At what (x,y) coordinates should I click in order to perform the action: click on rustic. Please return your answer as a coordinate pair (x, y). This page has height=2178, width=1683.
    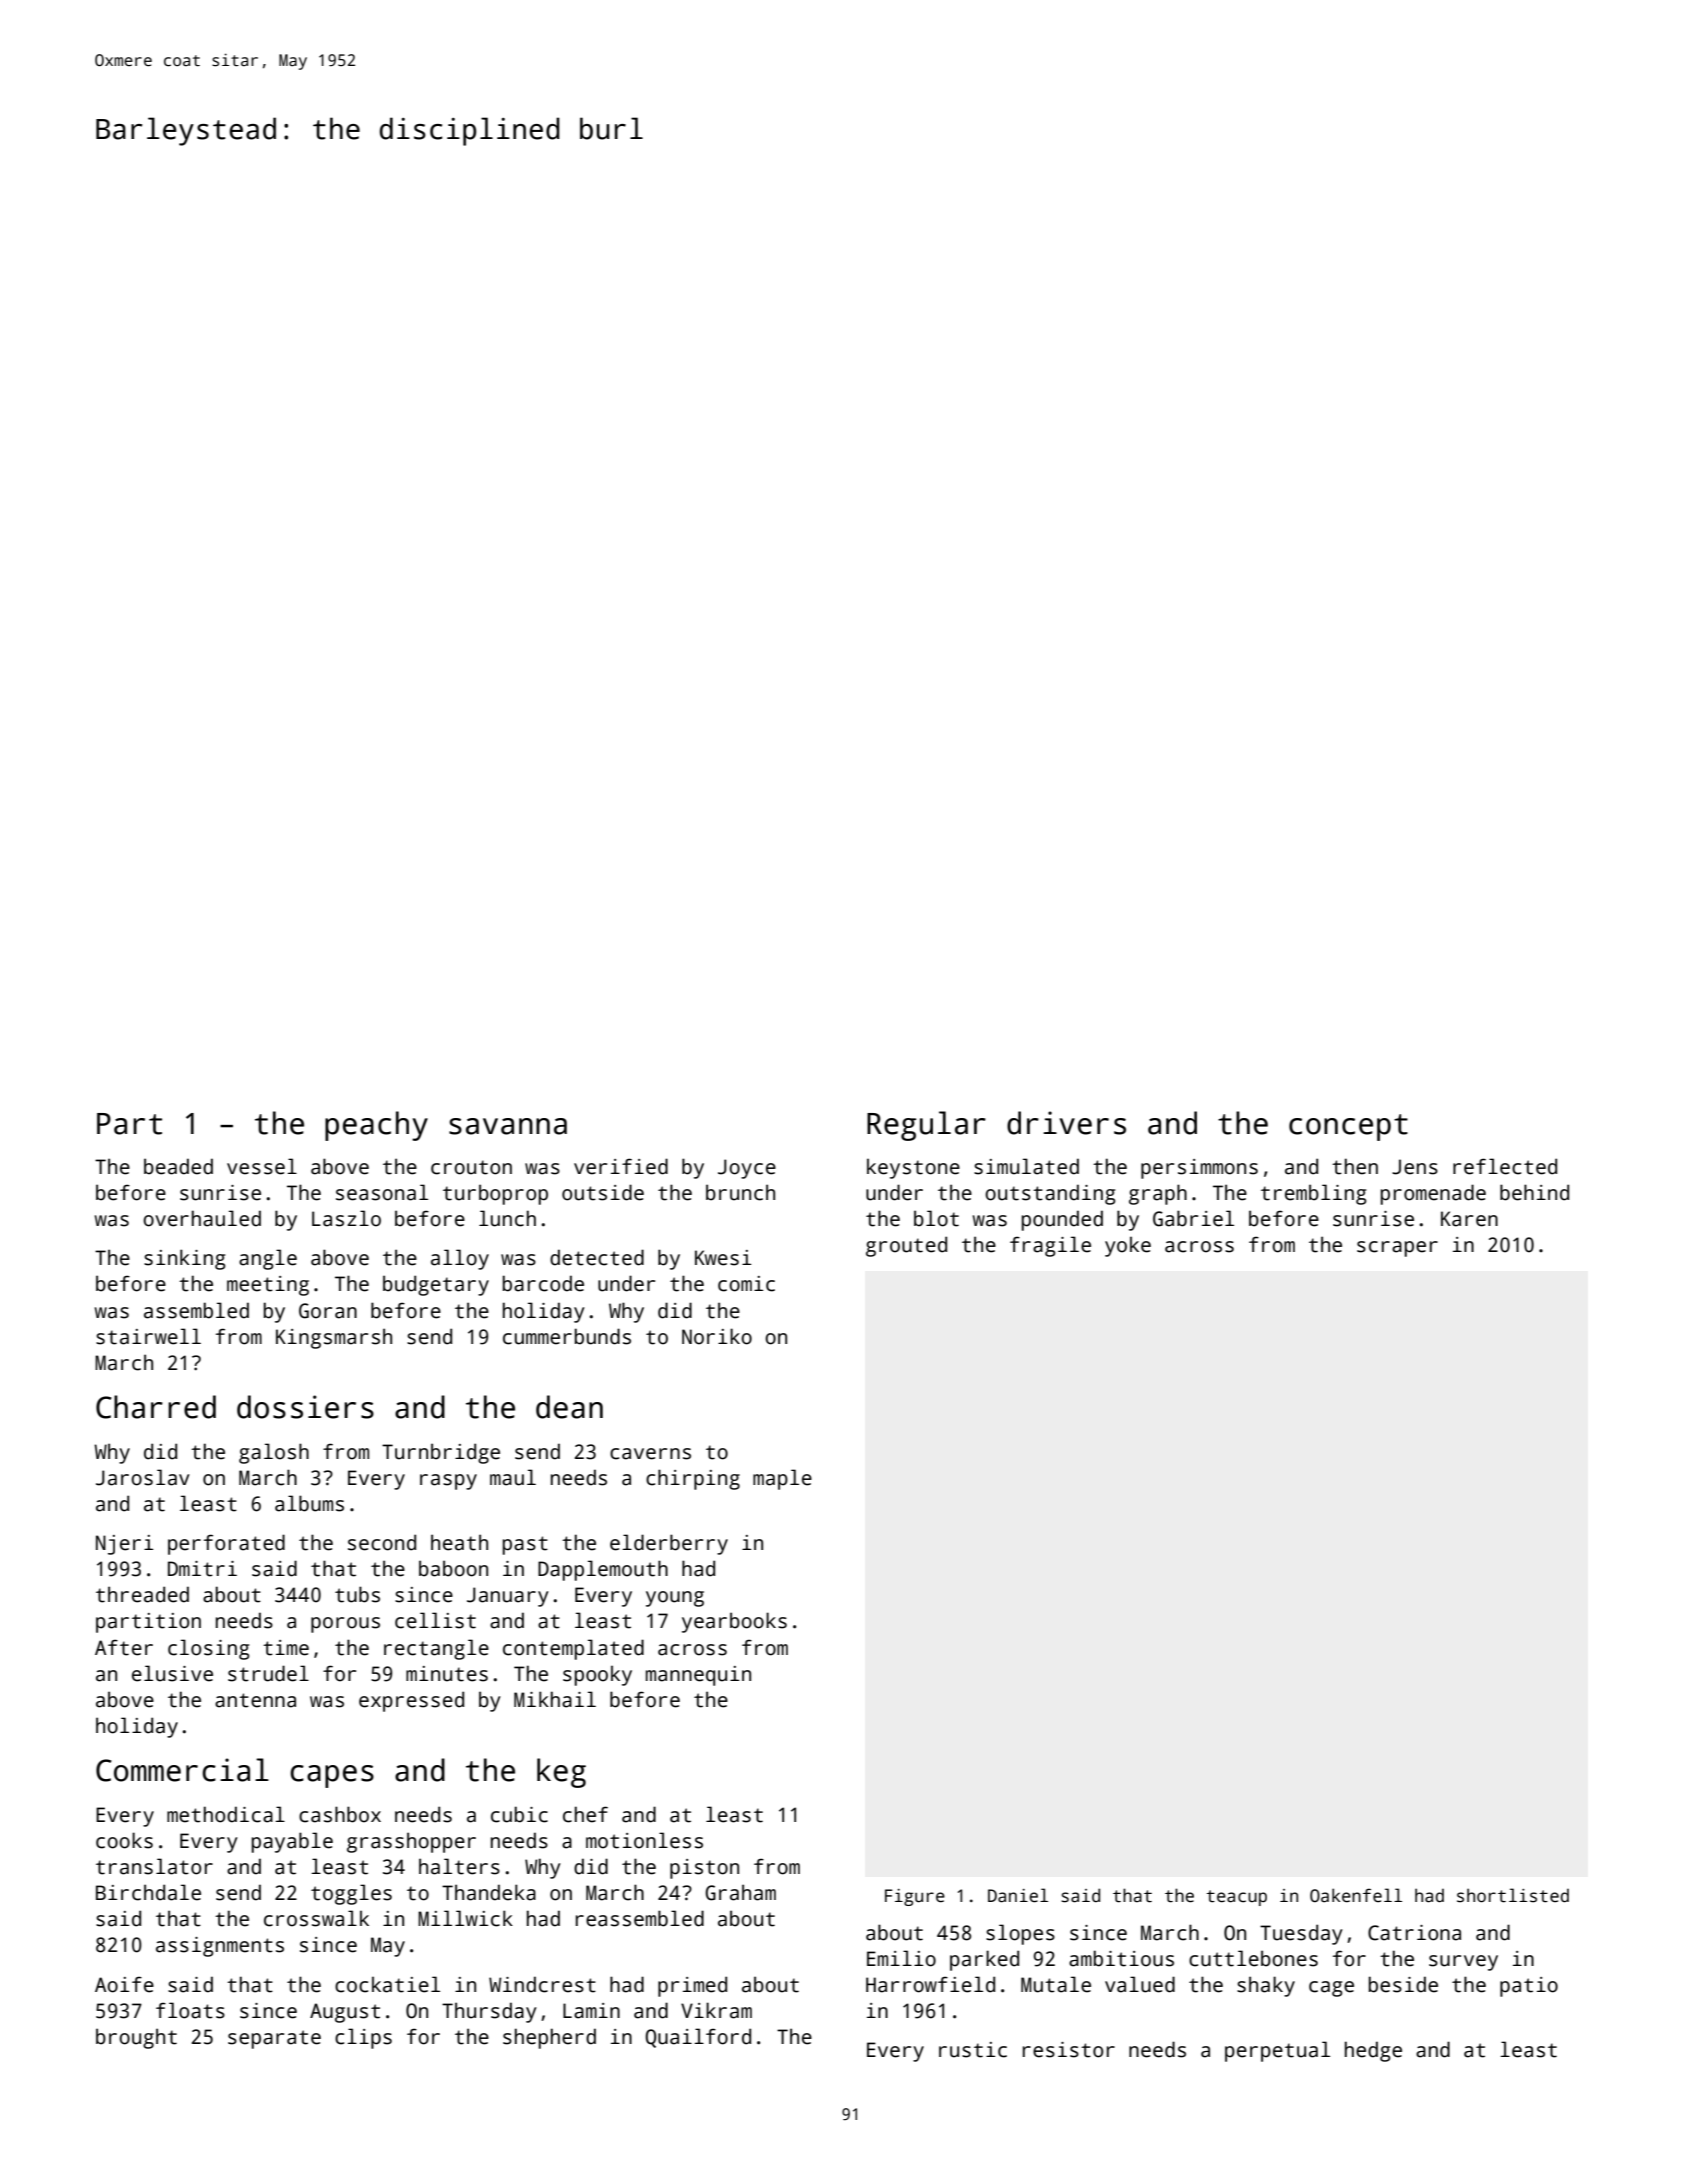
    Looking at the image, I should click on (973, 2050).
